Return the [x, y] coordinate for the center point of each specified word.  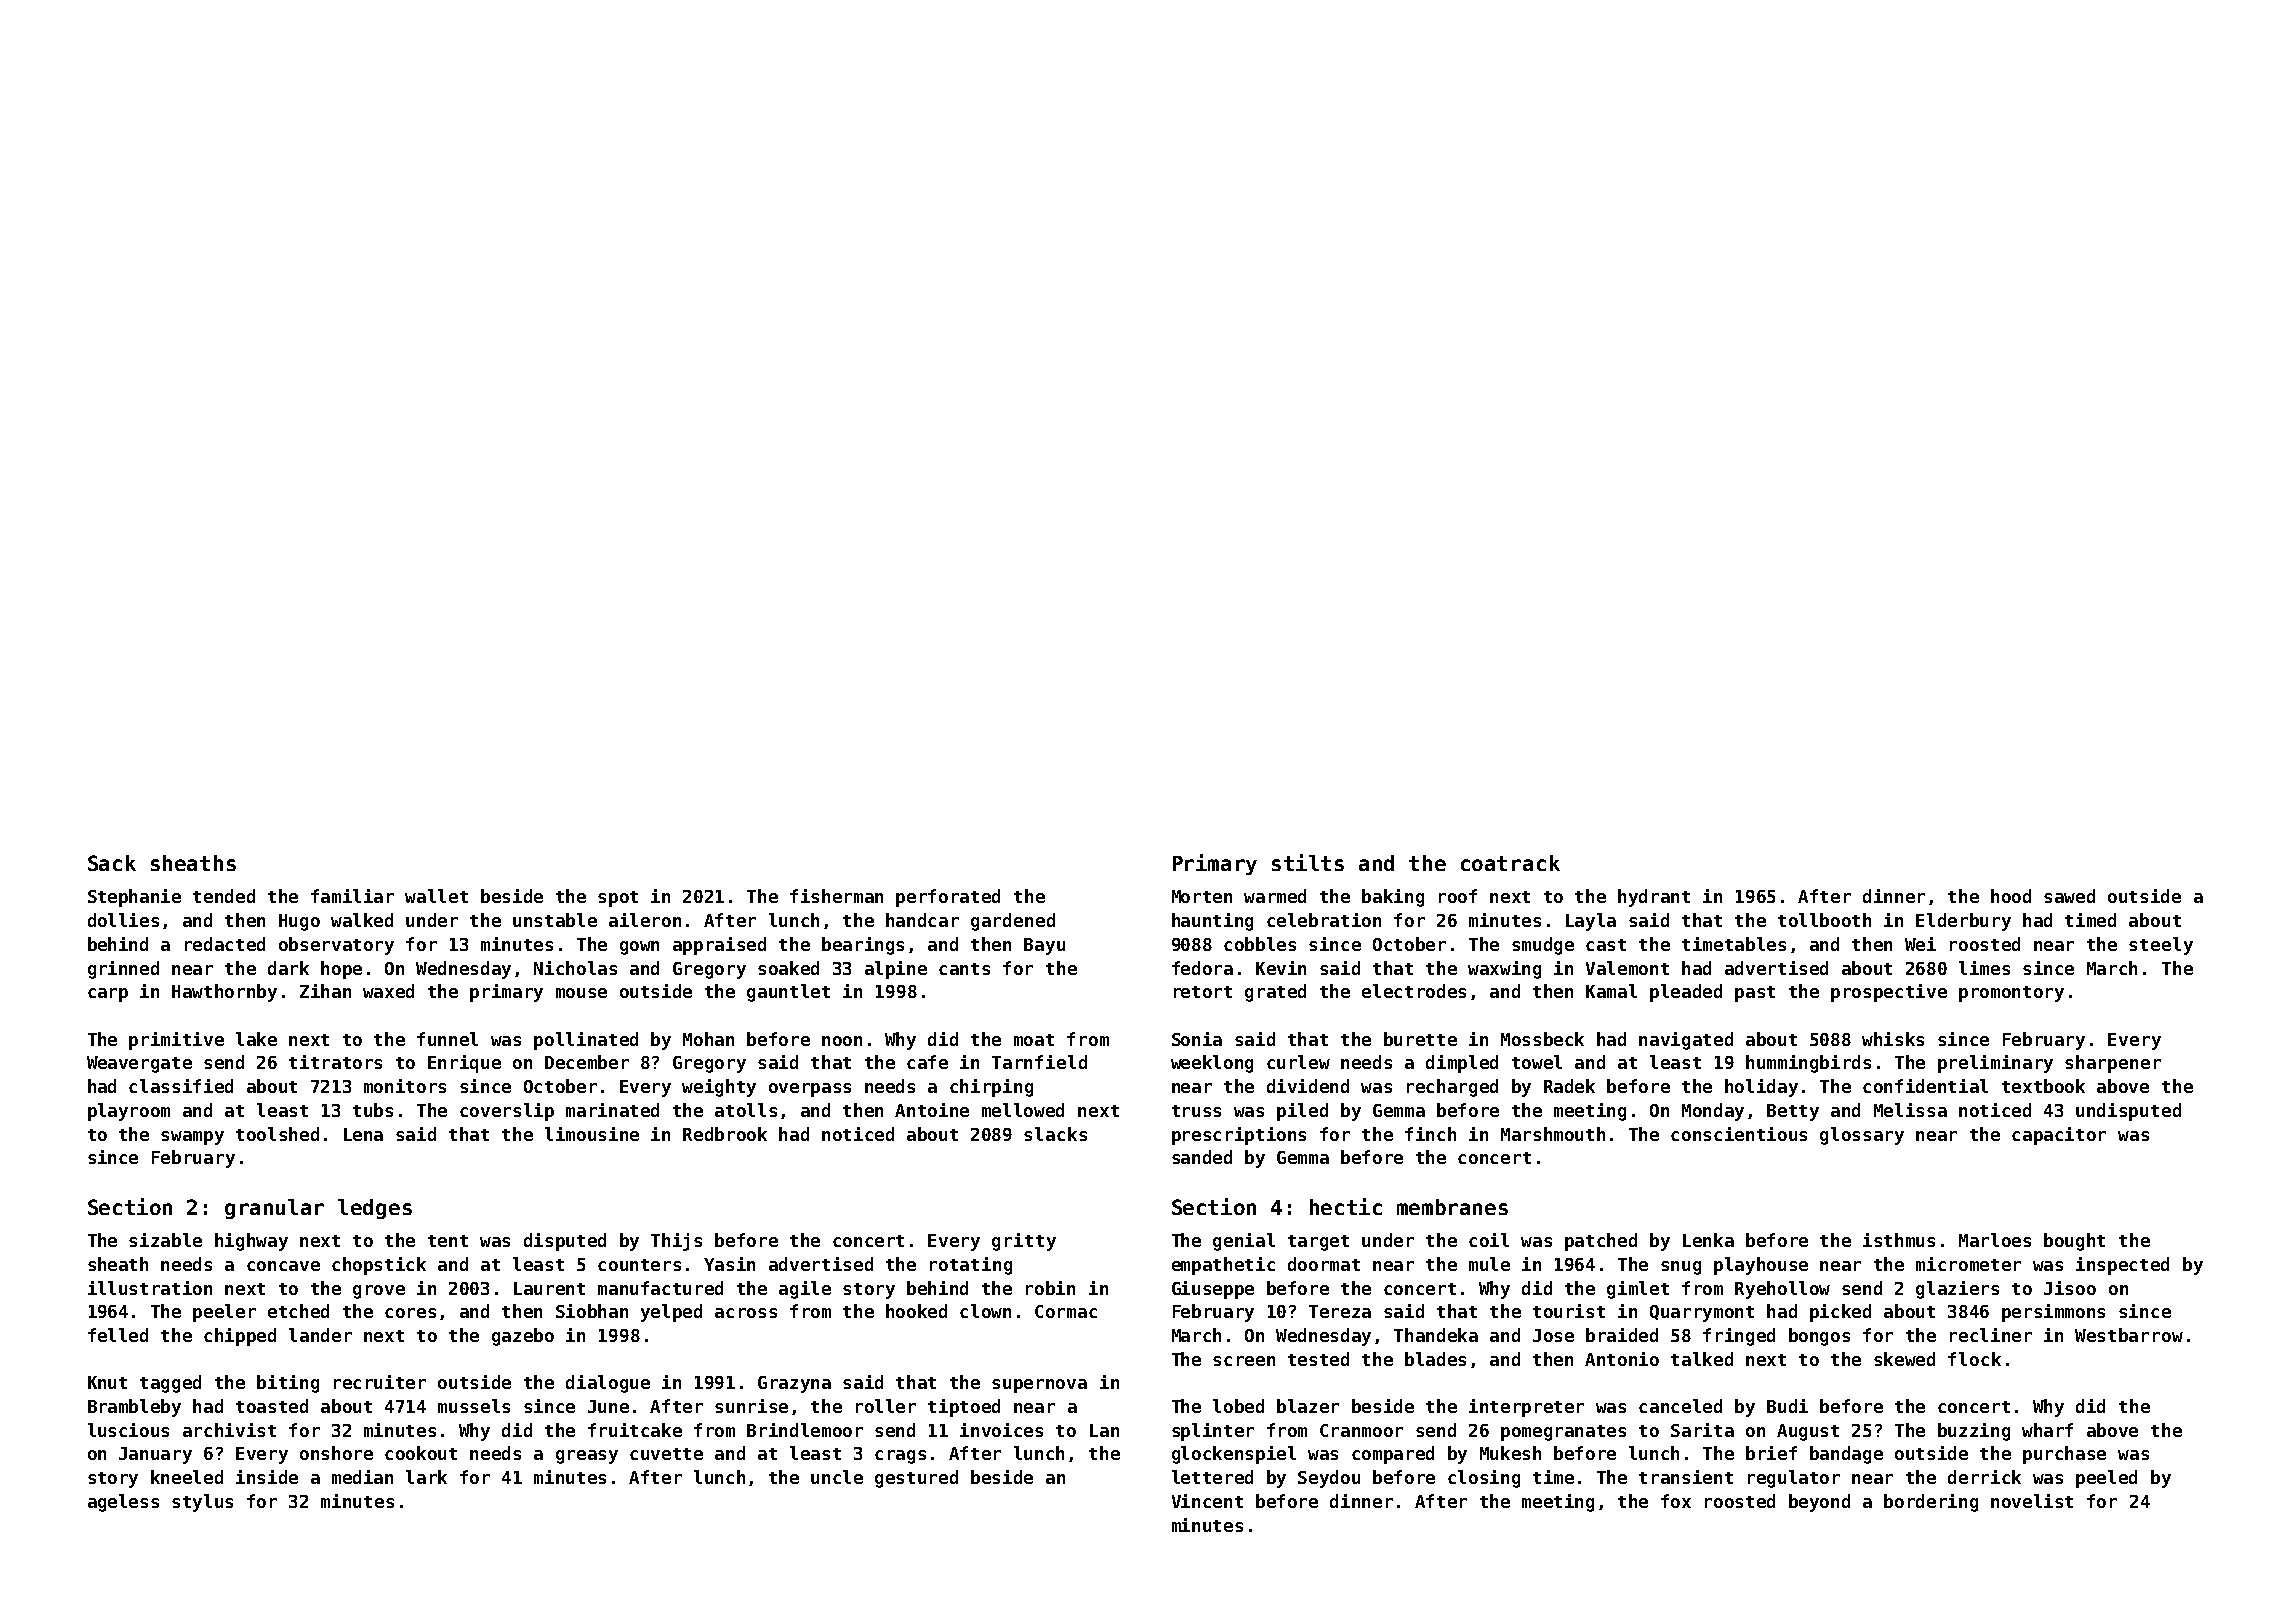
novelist [2032, 1501]
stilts [1308, 862]
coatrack [1510, 863]
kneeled [187, 1477]
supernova [1039, 1386]
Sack [112, 863]
